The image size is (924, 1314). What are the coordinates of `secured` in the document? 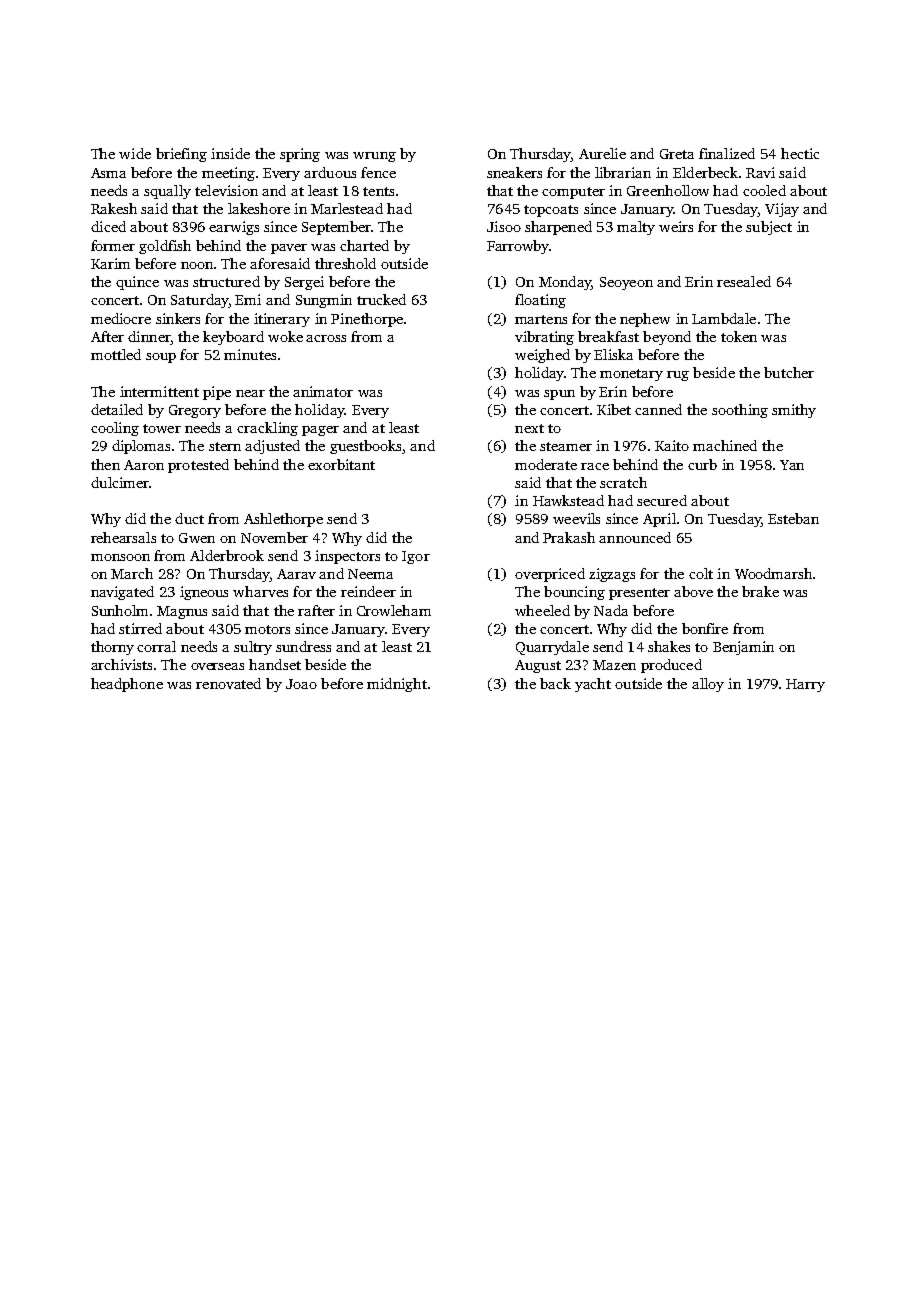 It's located at (662, 500).
